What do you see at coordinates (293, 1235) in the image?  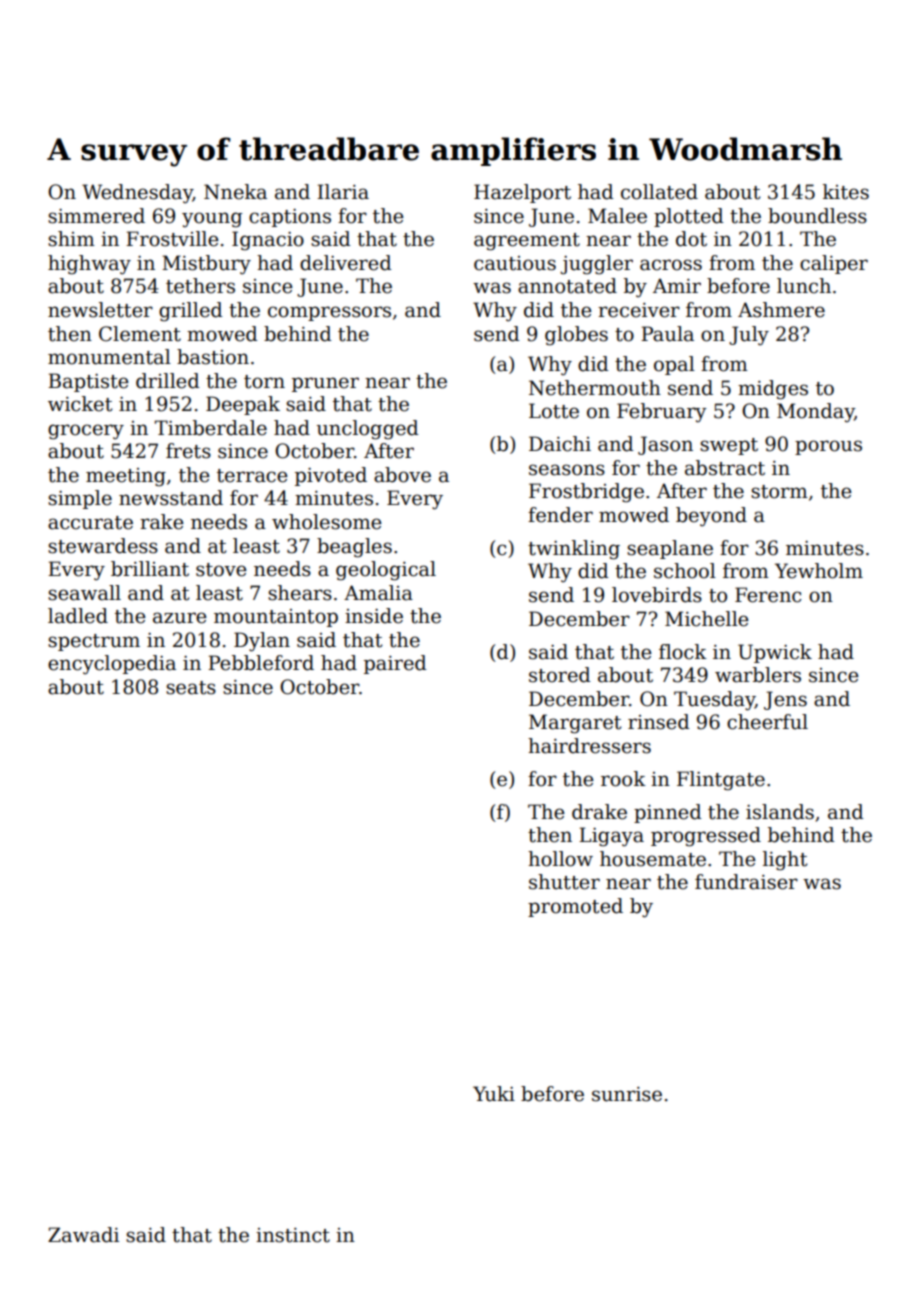 I see `instinct` at bounding box center [293, 1235].
